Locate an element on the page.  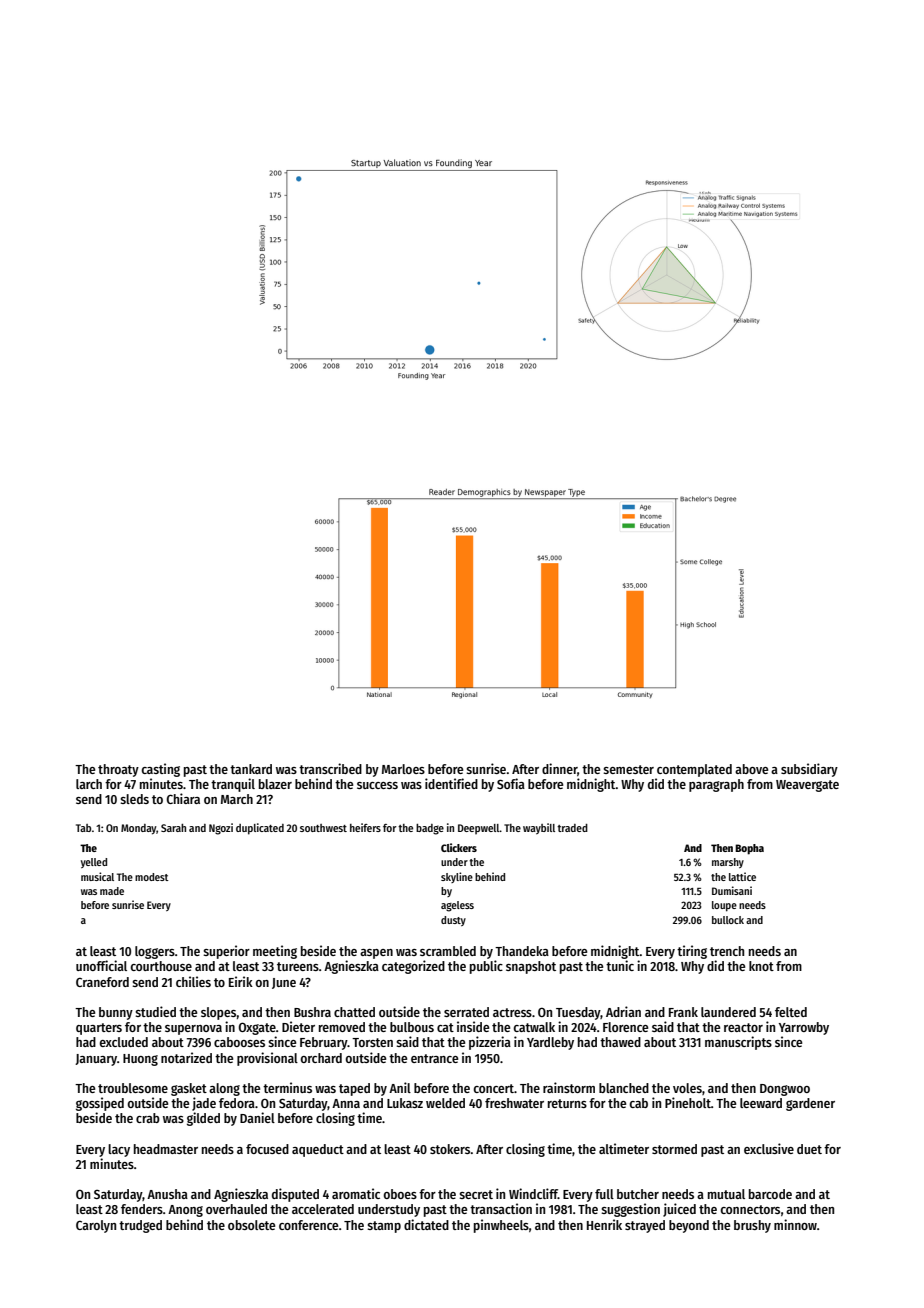
subsidiary is located at coordinates (809, 770).
